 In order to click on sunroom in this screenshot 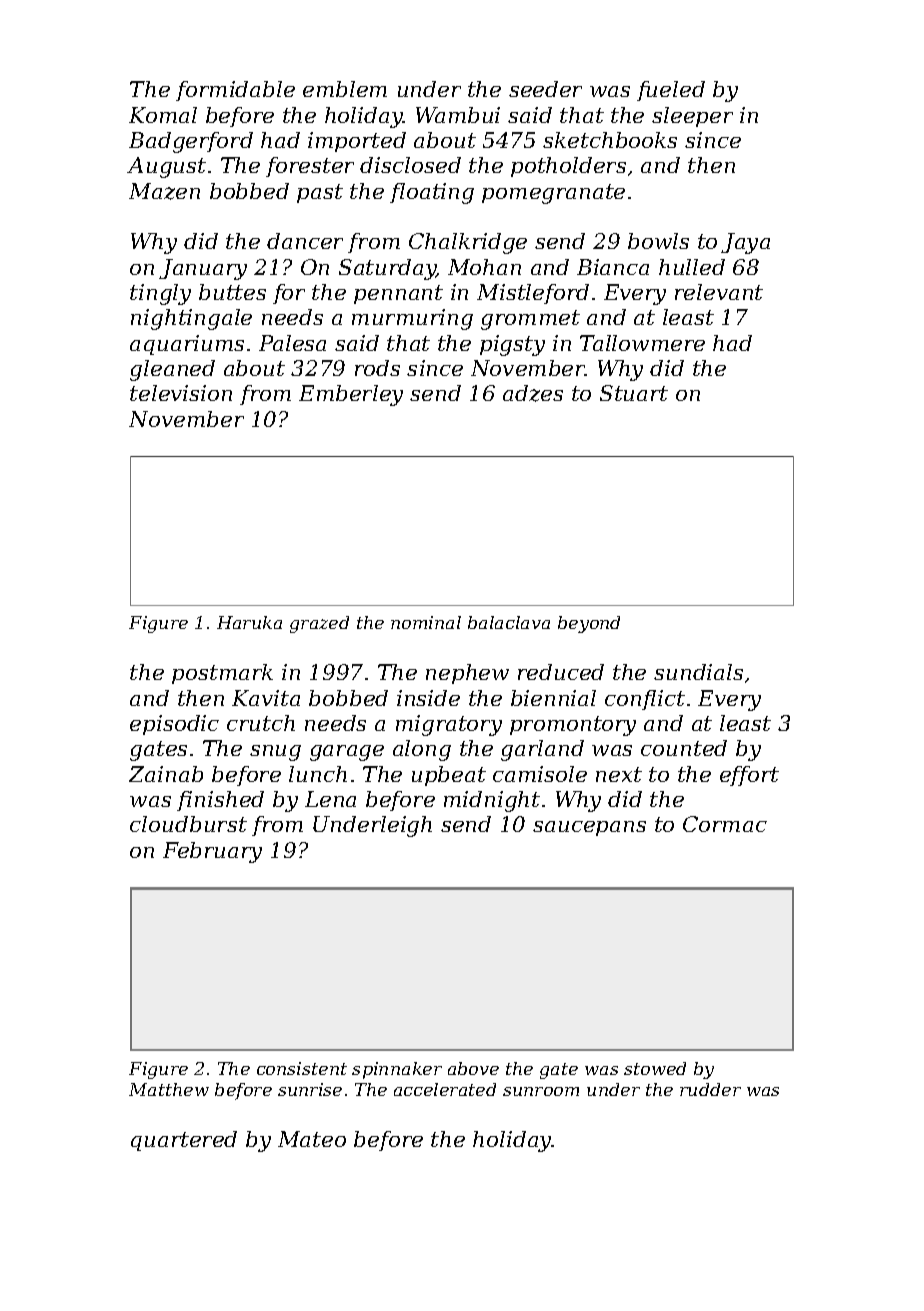, I will do `click(541, 1091)`.
